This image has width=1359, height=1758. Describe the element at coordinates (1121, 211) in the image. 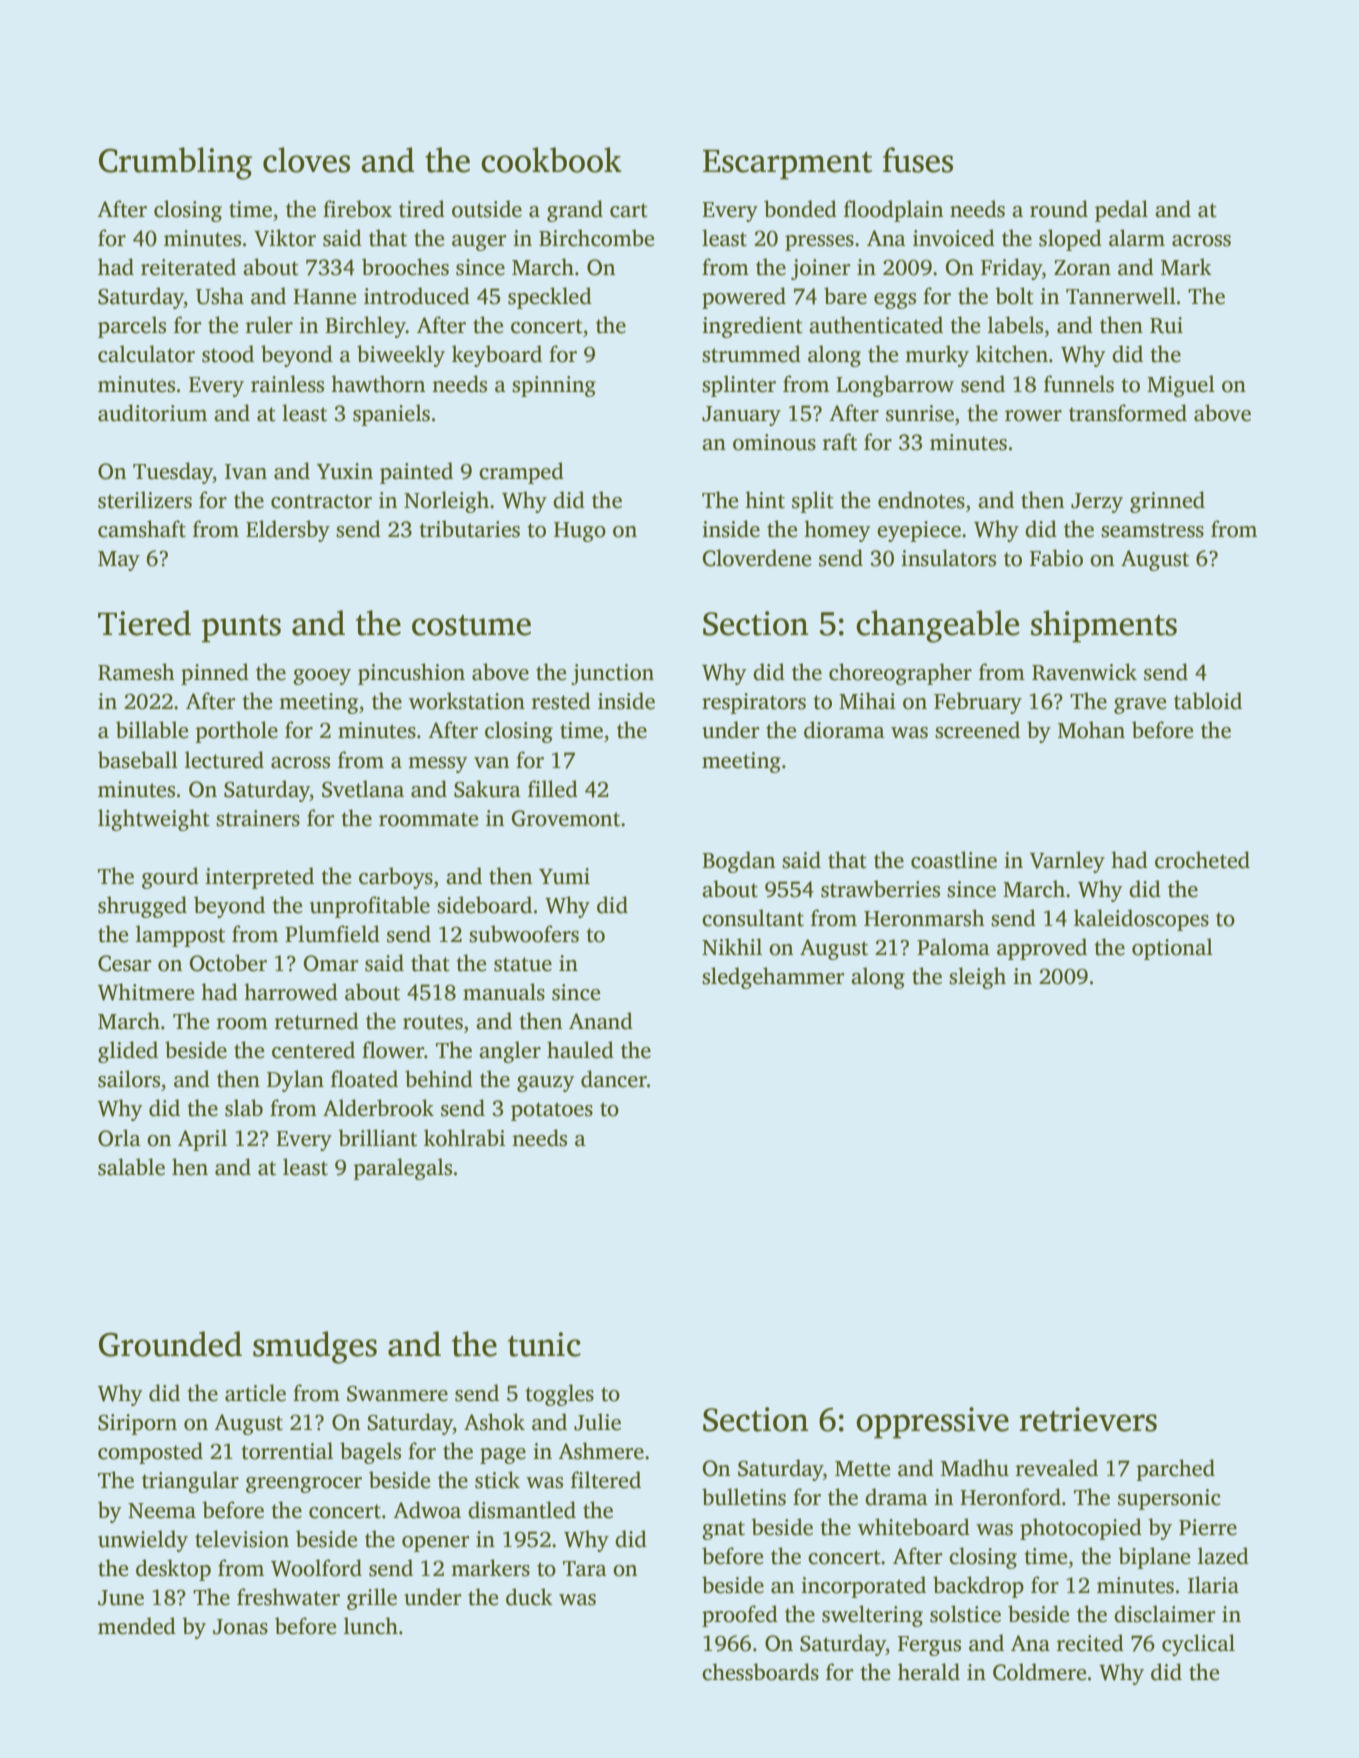

I see `pedal` at that location.
